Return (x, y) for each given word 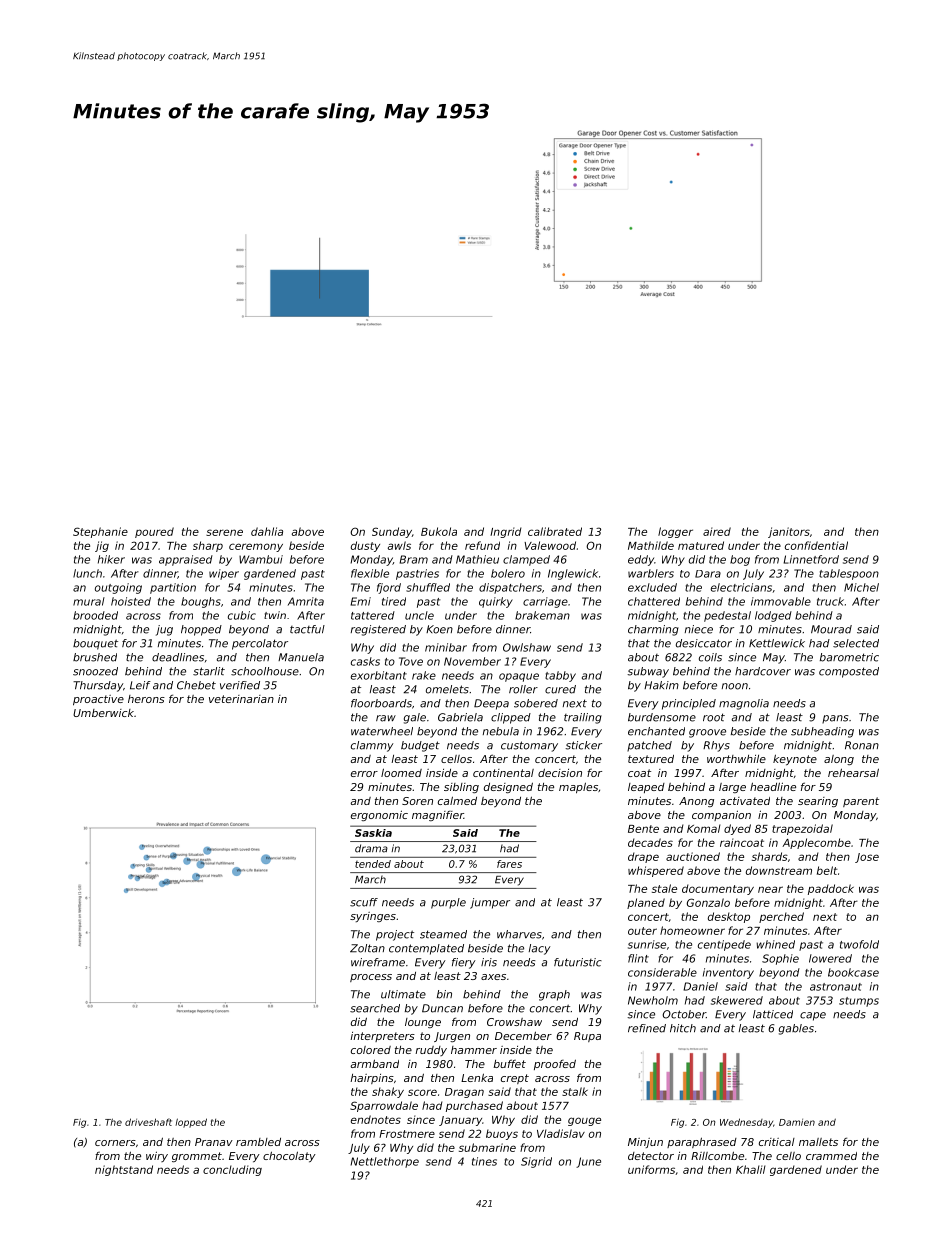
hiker (111, 559)
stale (664, 888)
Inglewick (573, 574)
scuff (364, 902)
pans (835, 719)
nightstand (124, 1170)
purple (448, 903)
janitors (789, 532)
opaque (519, 677)
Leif (140, 685)
